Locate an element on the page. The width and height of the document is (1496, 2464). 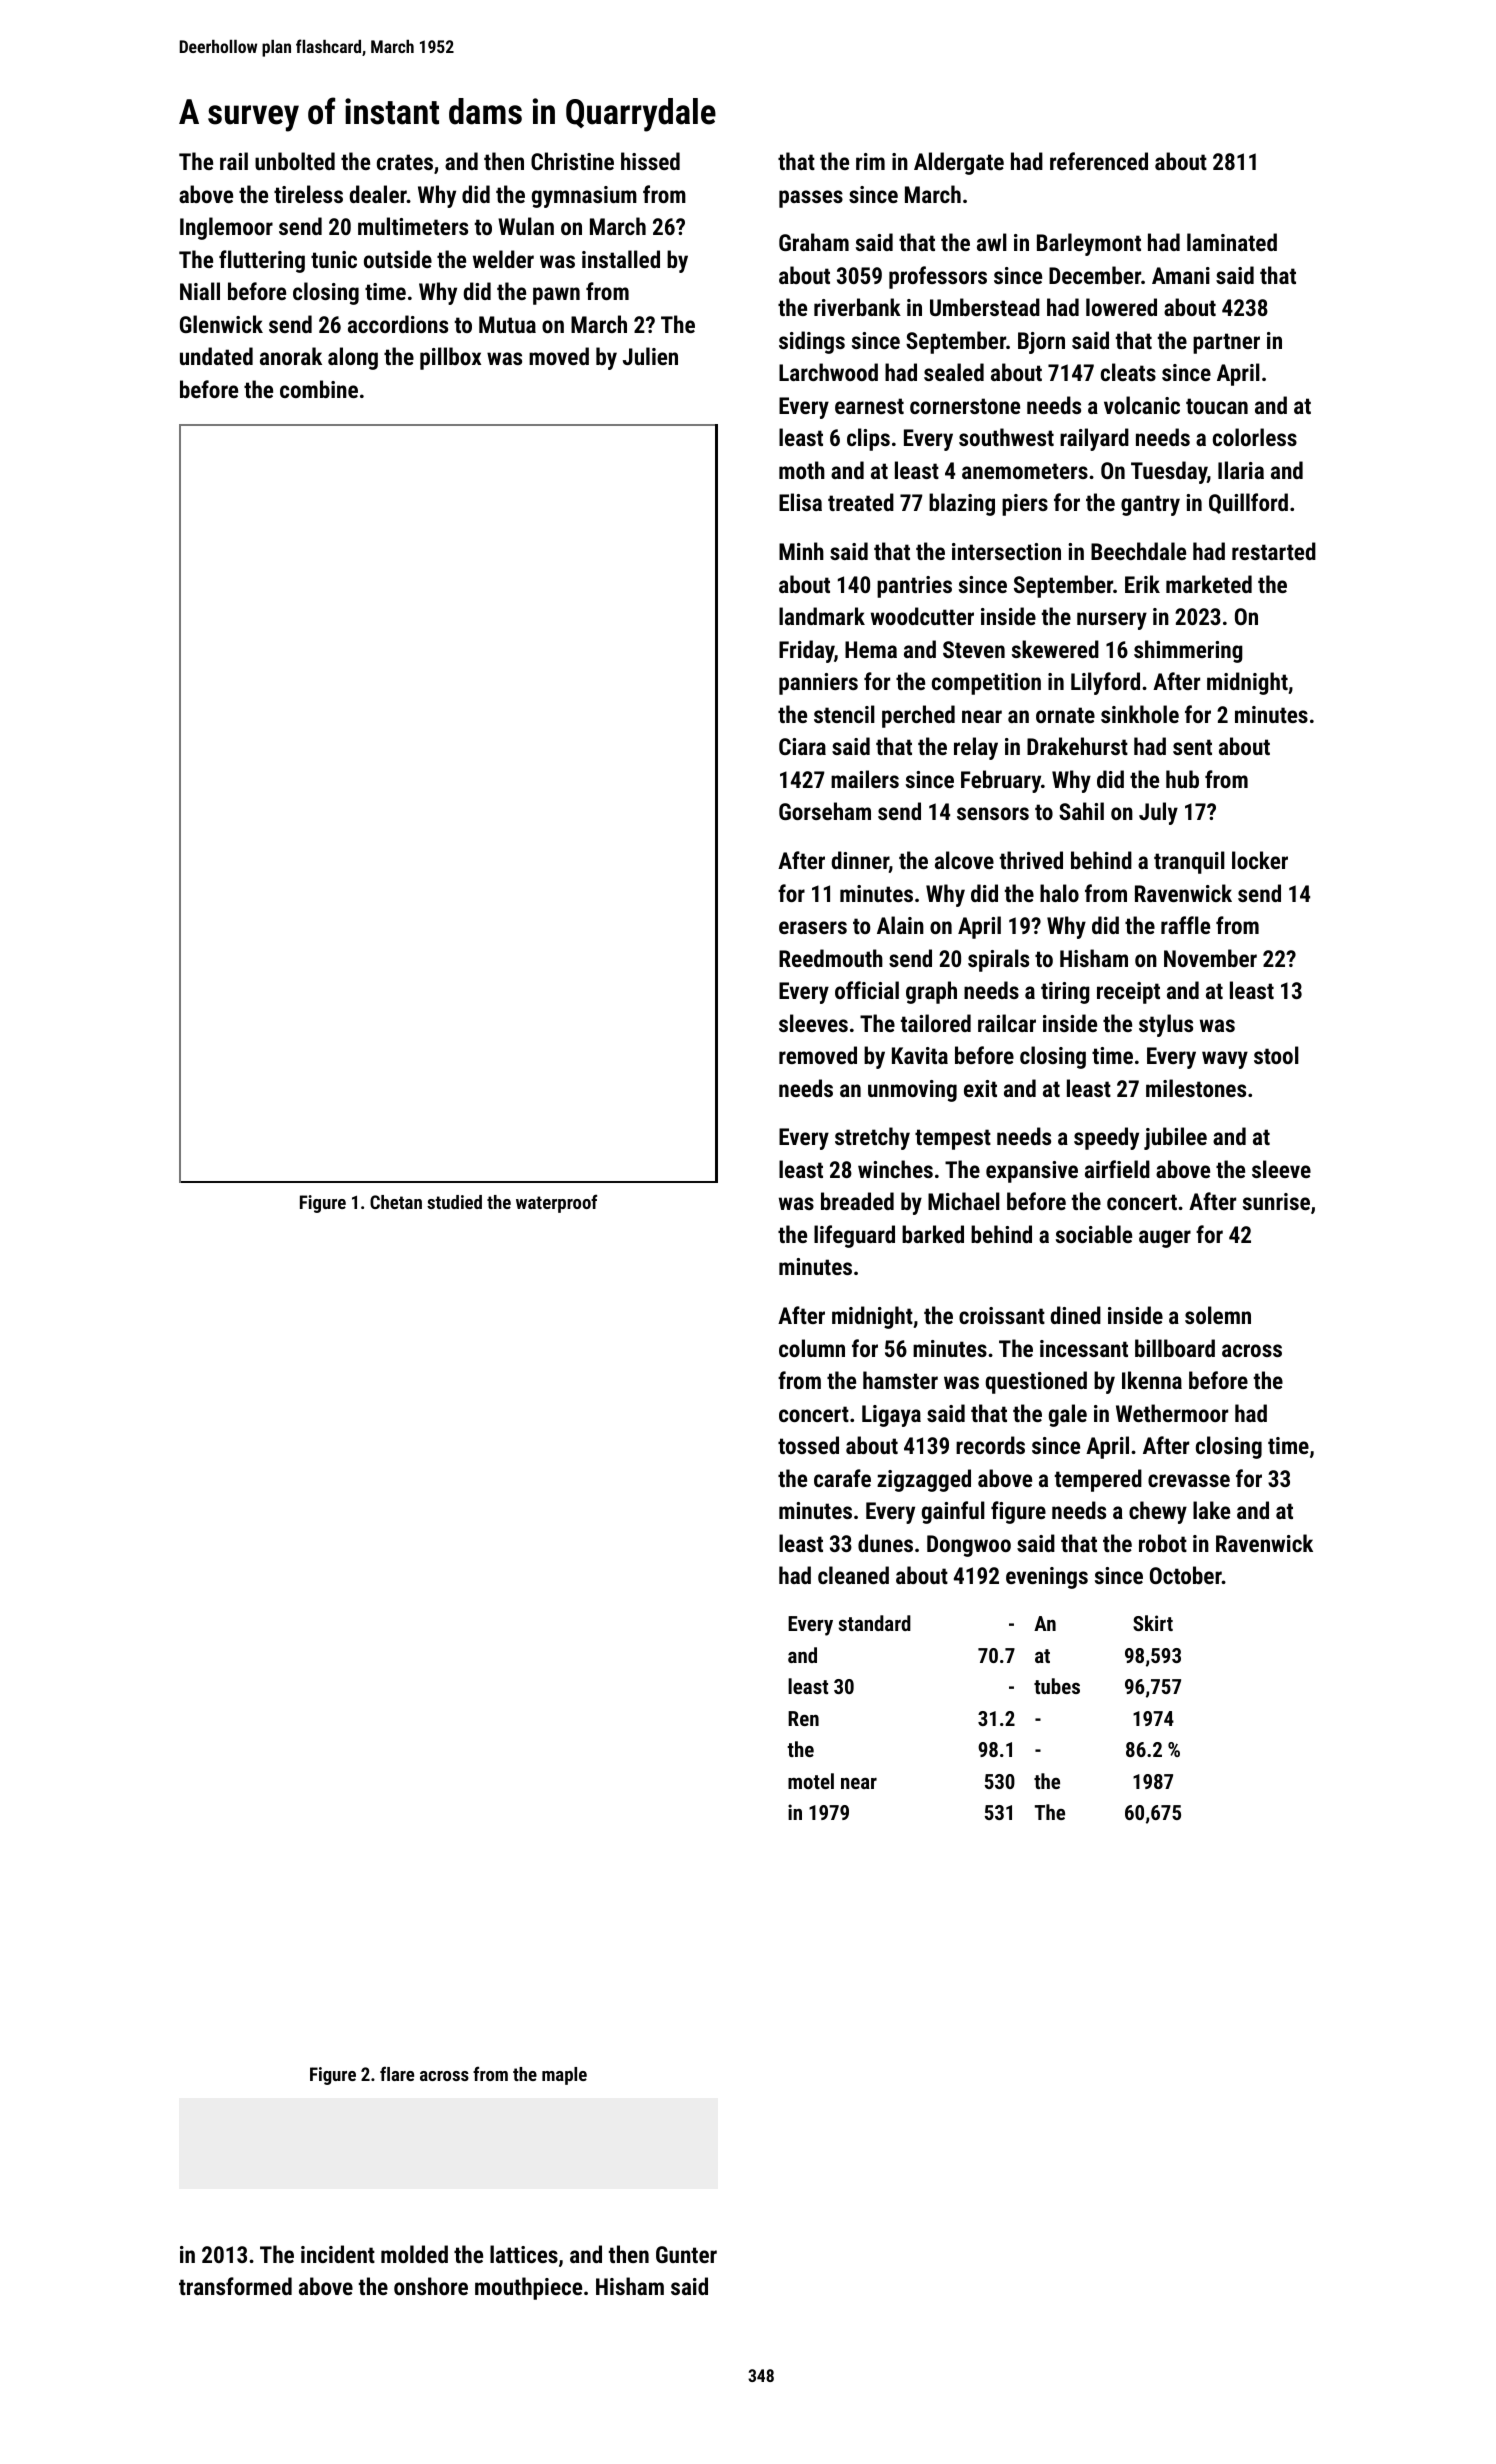
Chetan is located at coordinates (396, 1202).
